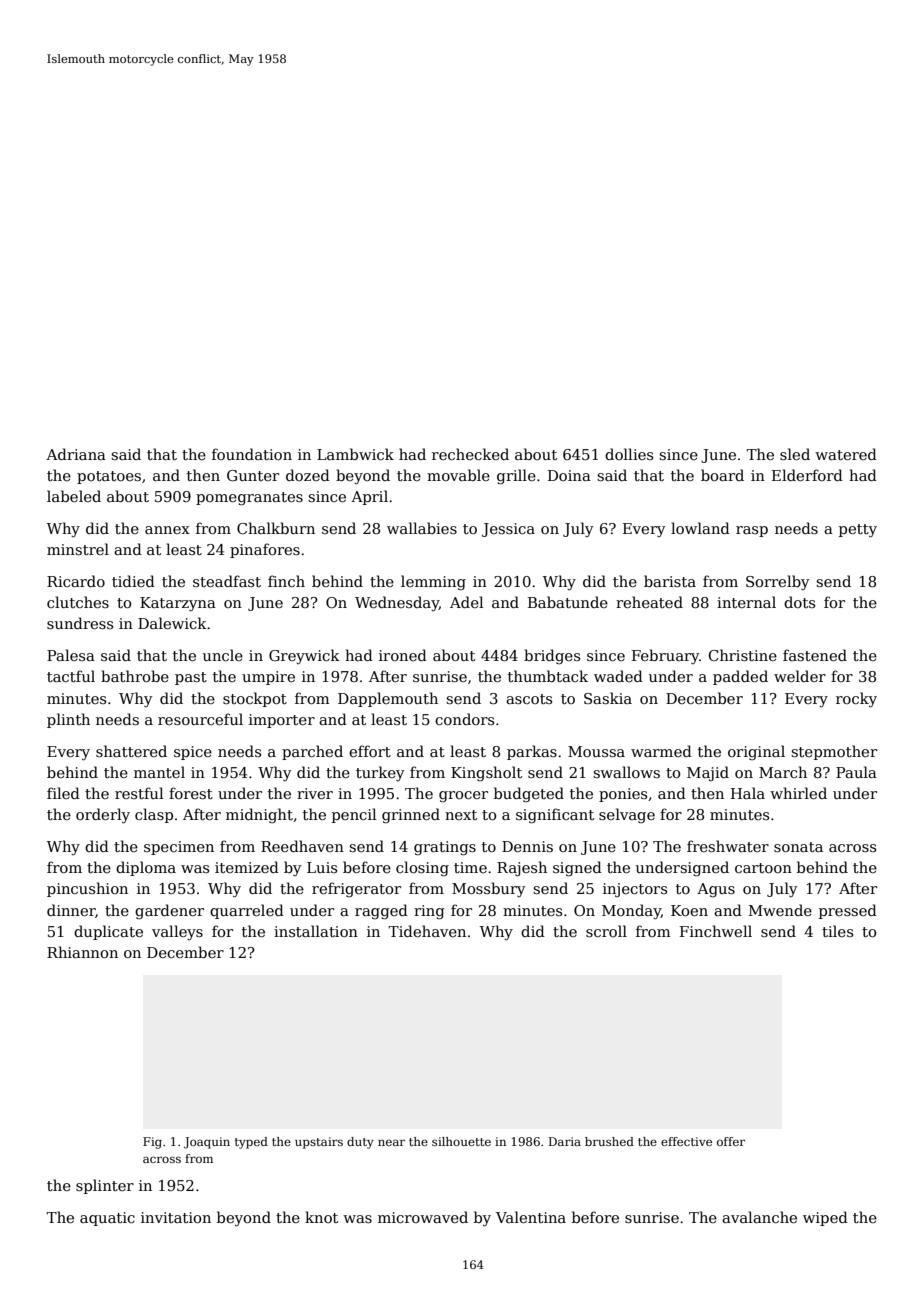 Image resolution: width=924 pixels, height=1314 pixels. What do you see at coordinates (207, 1143) in the screenshot?
I see `Joaquin` at bounding box center [207, 1143].
